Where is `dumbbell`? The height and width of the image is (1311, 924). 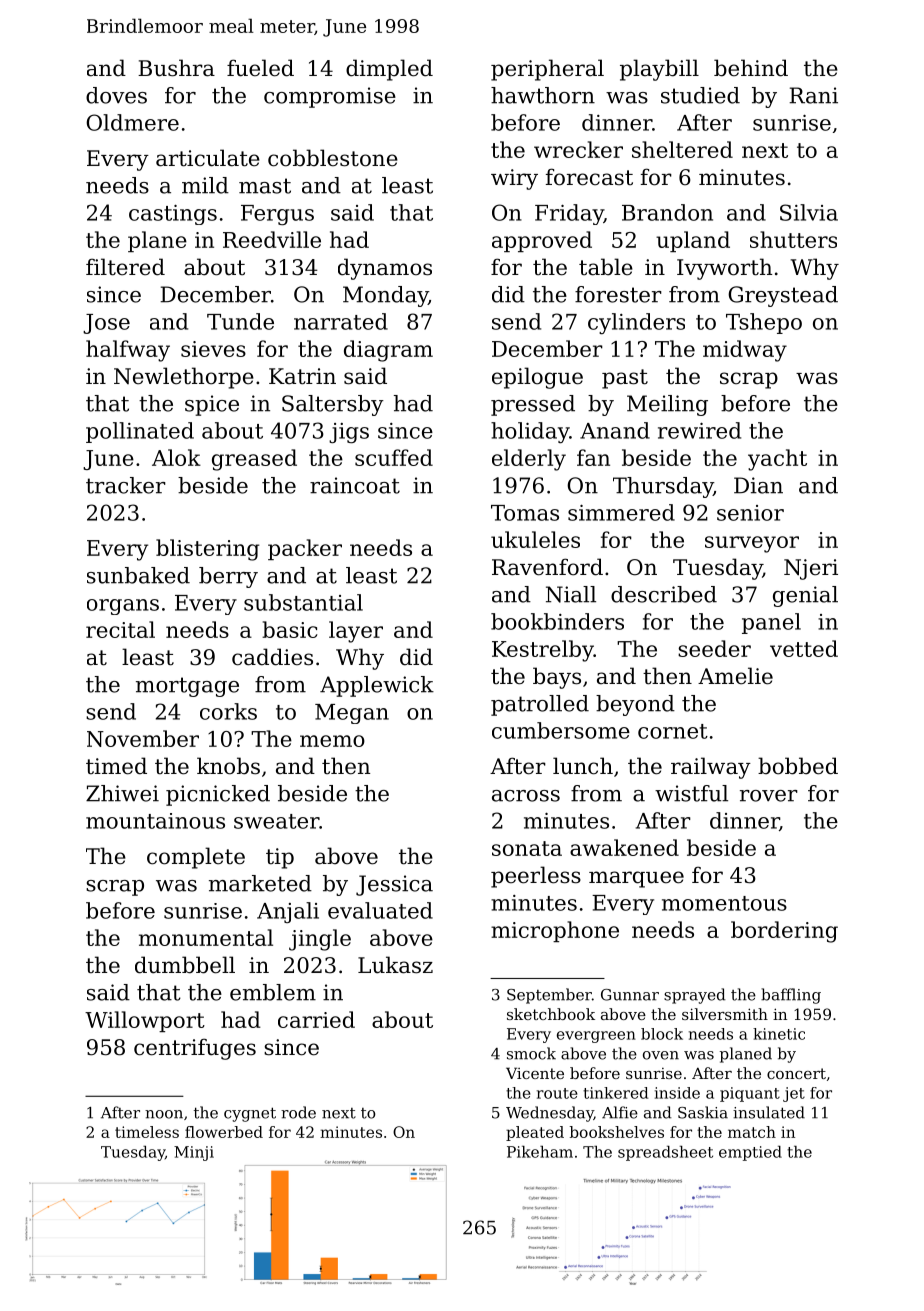 dumbbell is located at coordinates (185, 965).
